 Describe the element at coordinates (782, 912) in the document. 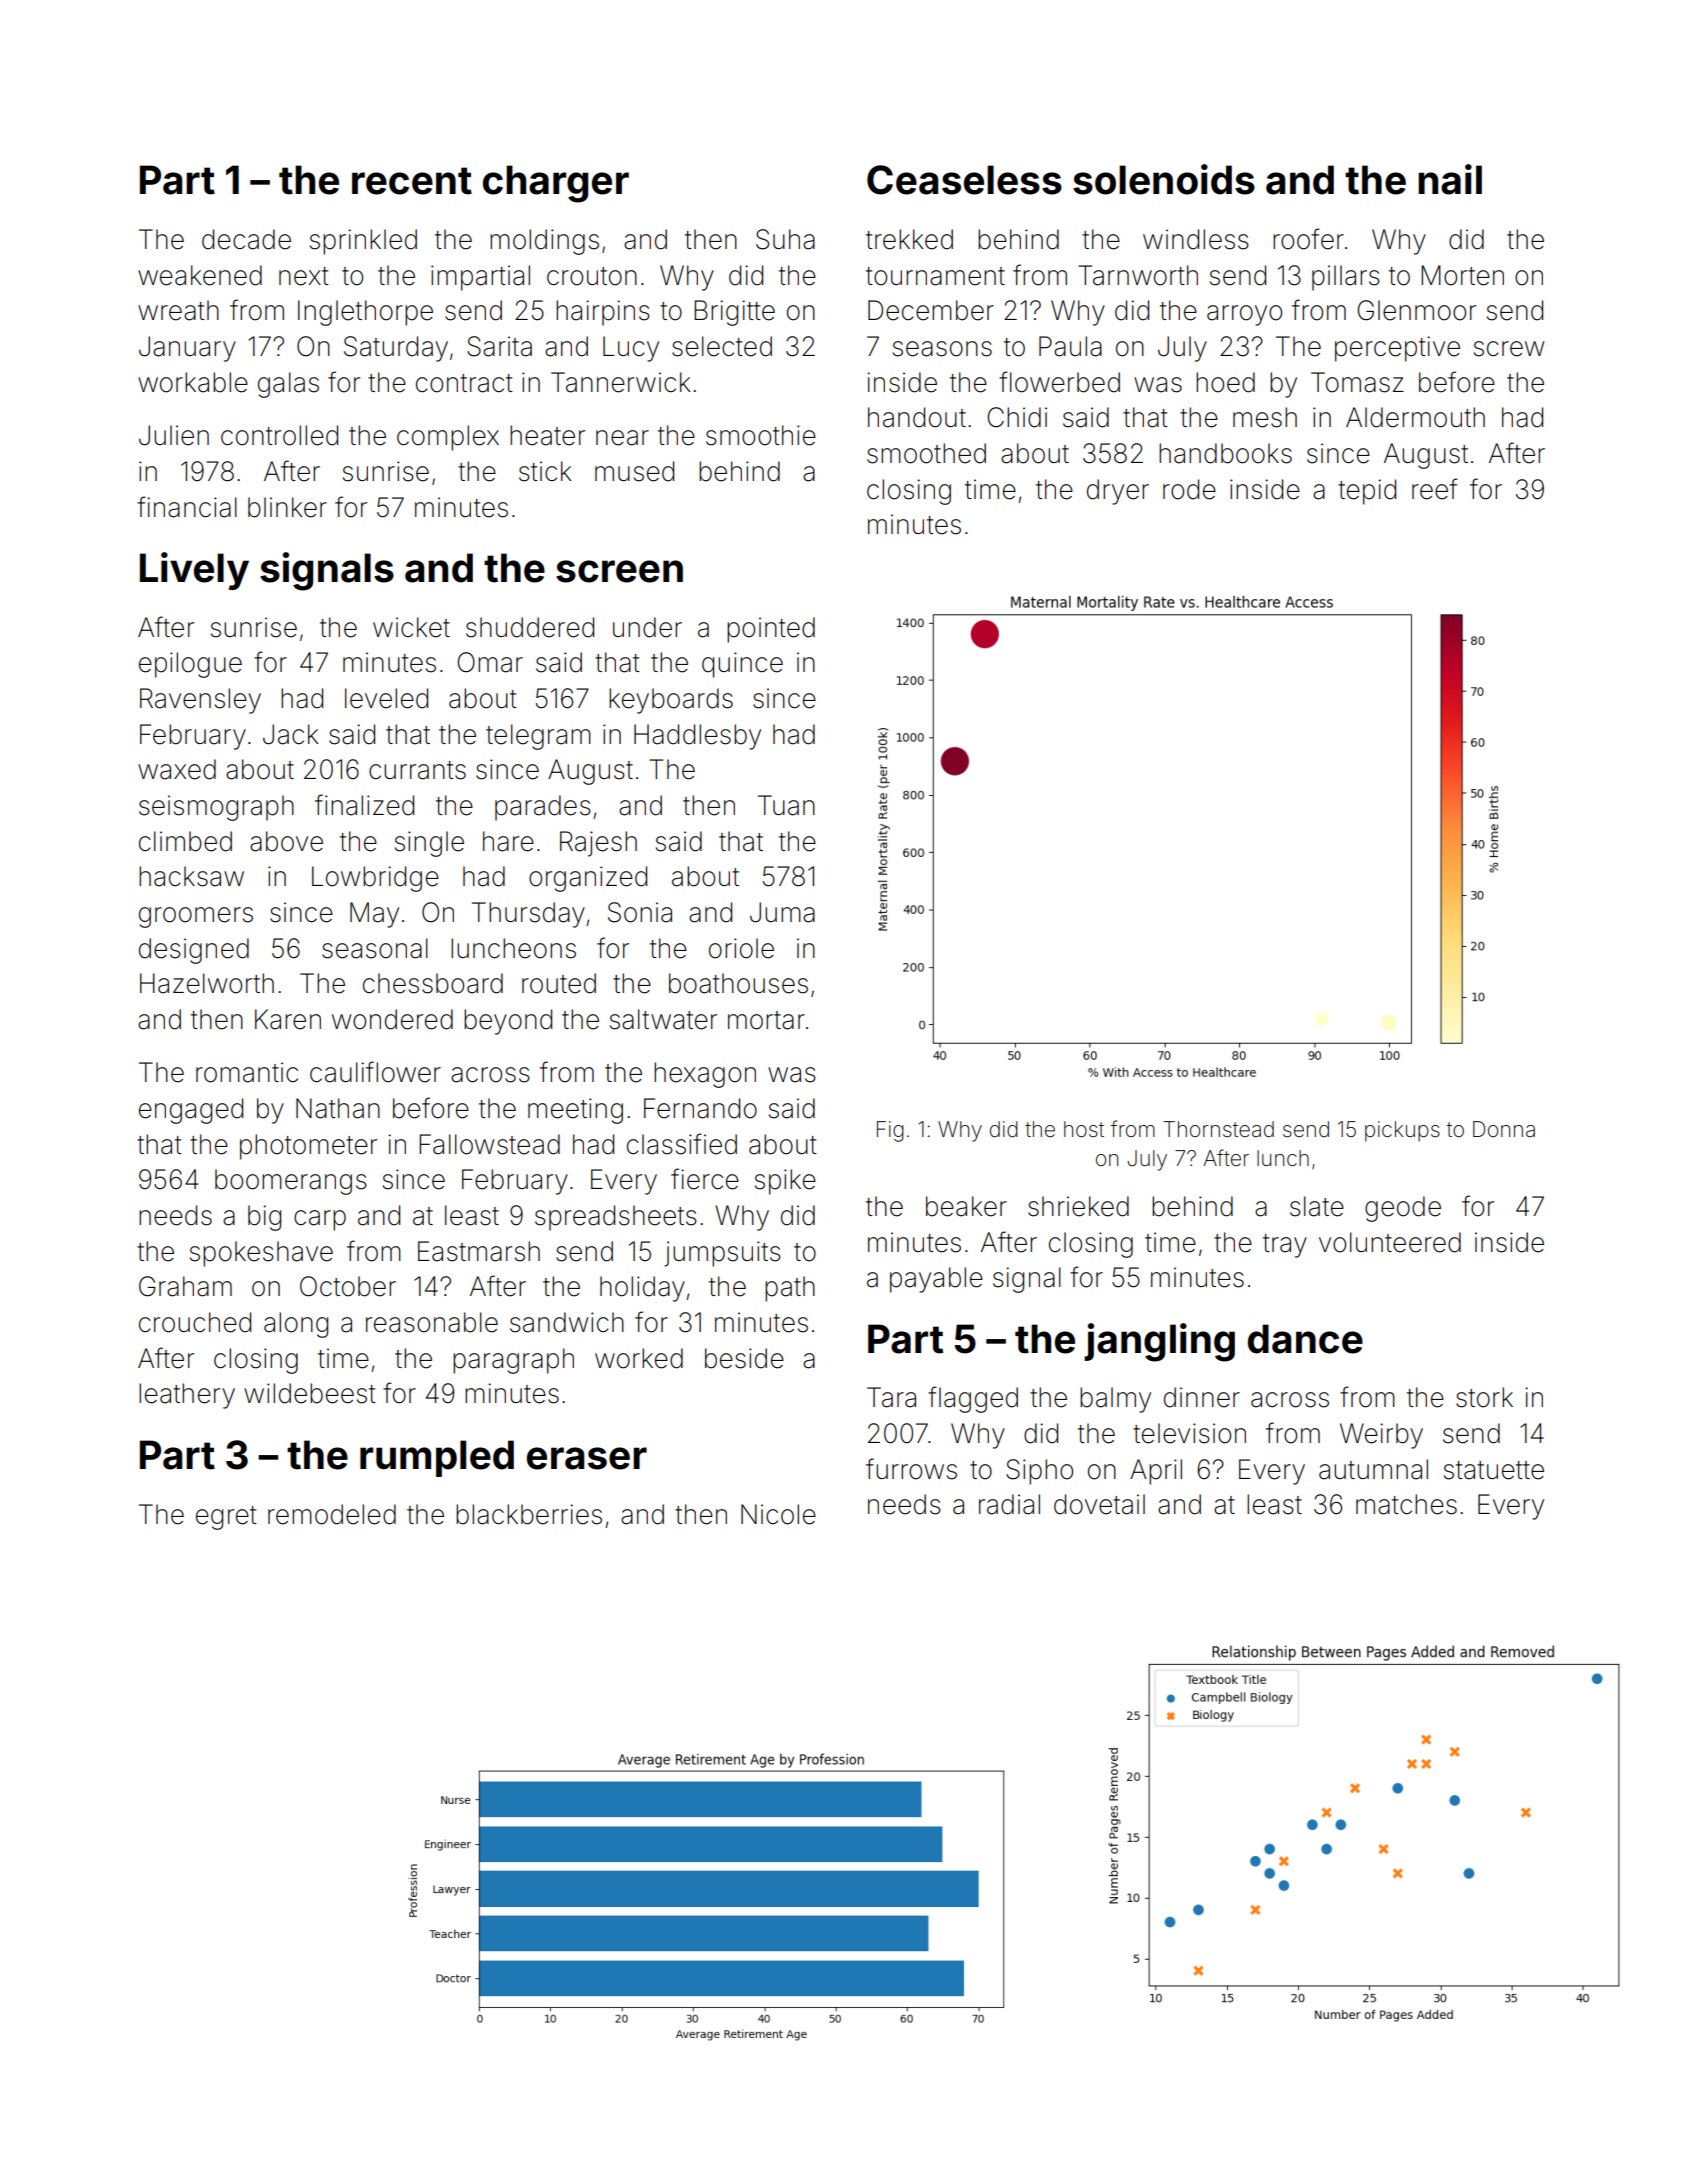

I see `Juma` at that location.
